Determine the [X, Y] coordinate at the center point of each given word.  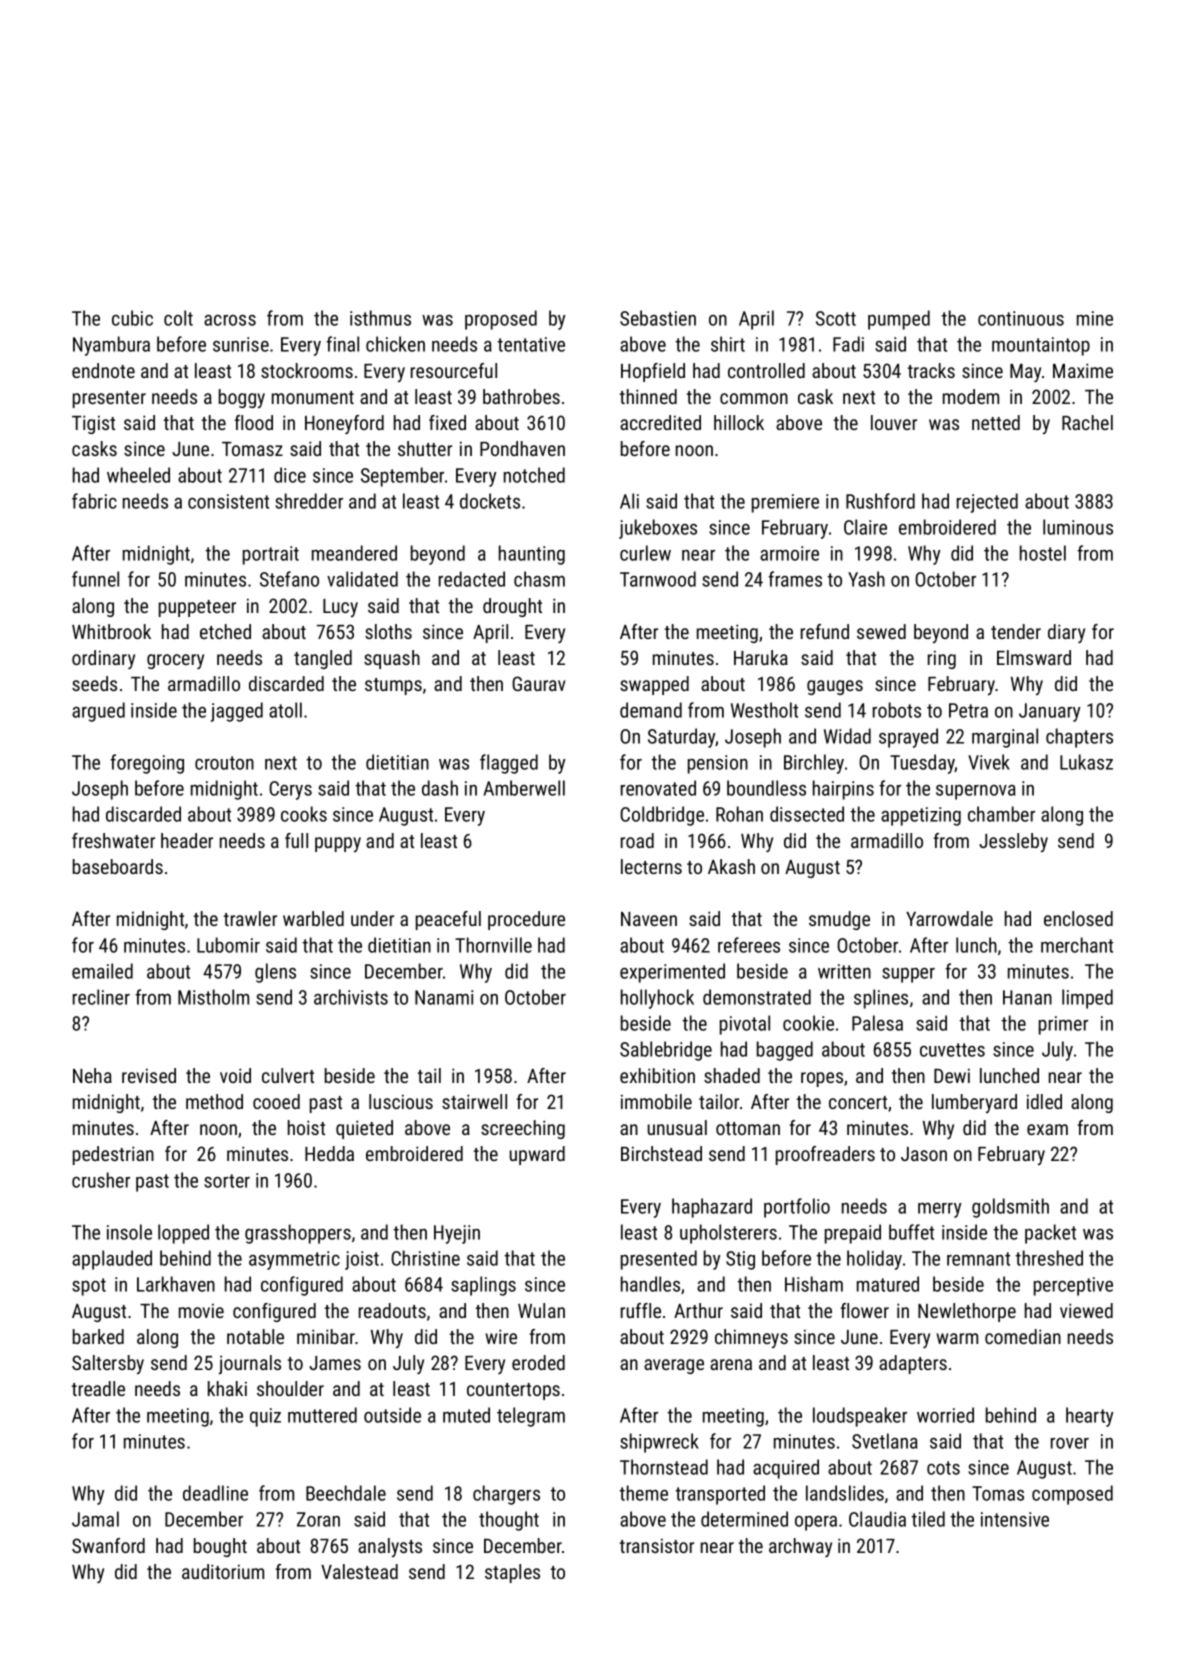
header [187, 840]
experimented [672, 973]
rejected [987, 503]
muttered [322, 1415]
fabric [94, 501]
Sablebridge [666, 1051]
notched [534, 475]
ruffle [641, 1310]
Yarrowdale [949, 918]
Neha [92, 1075]
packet [1050, 1234]
